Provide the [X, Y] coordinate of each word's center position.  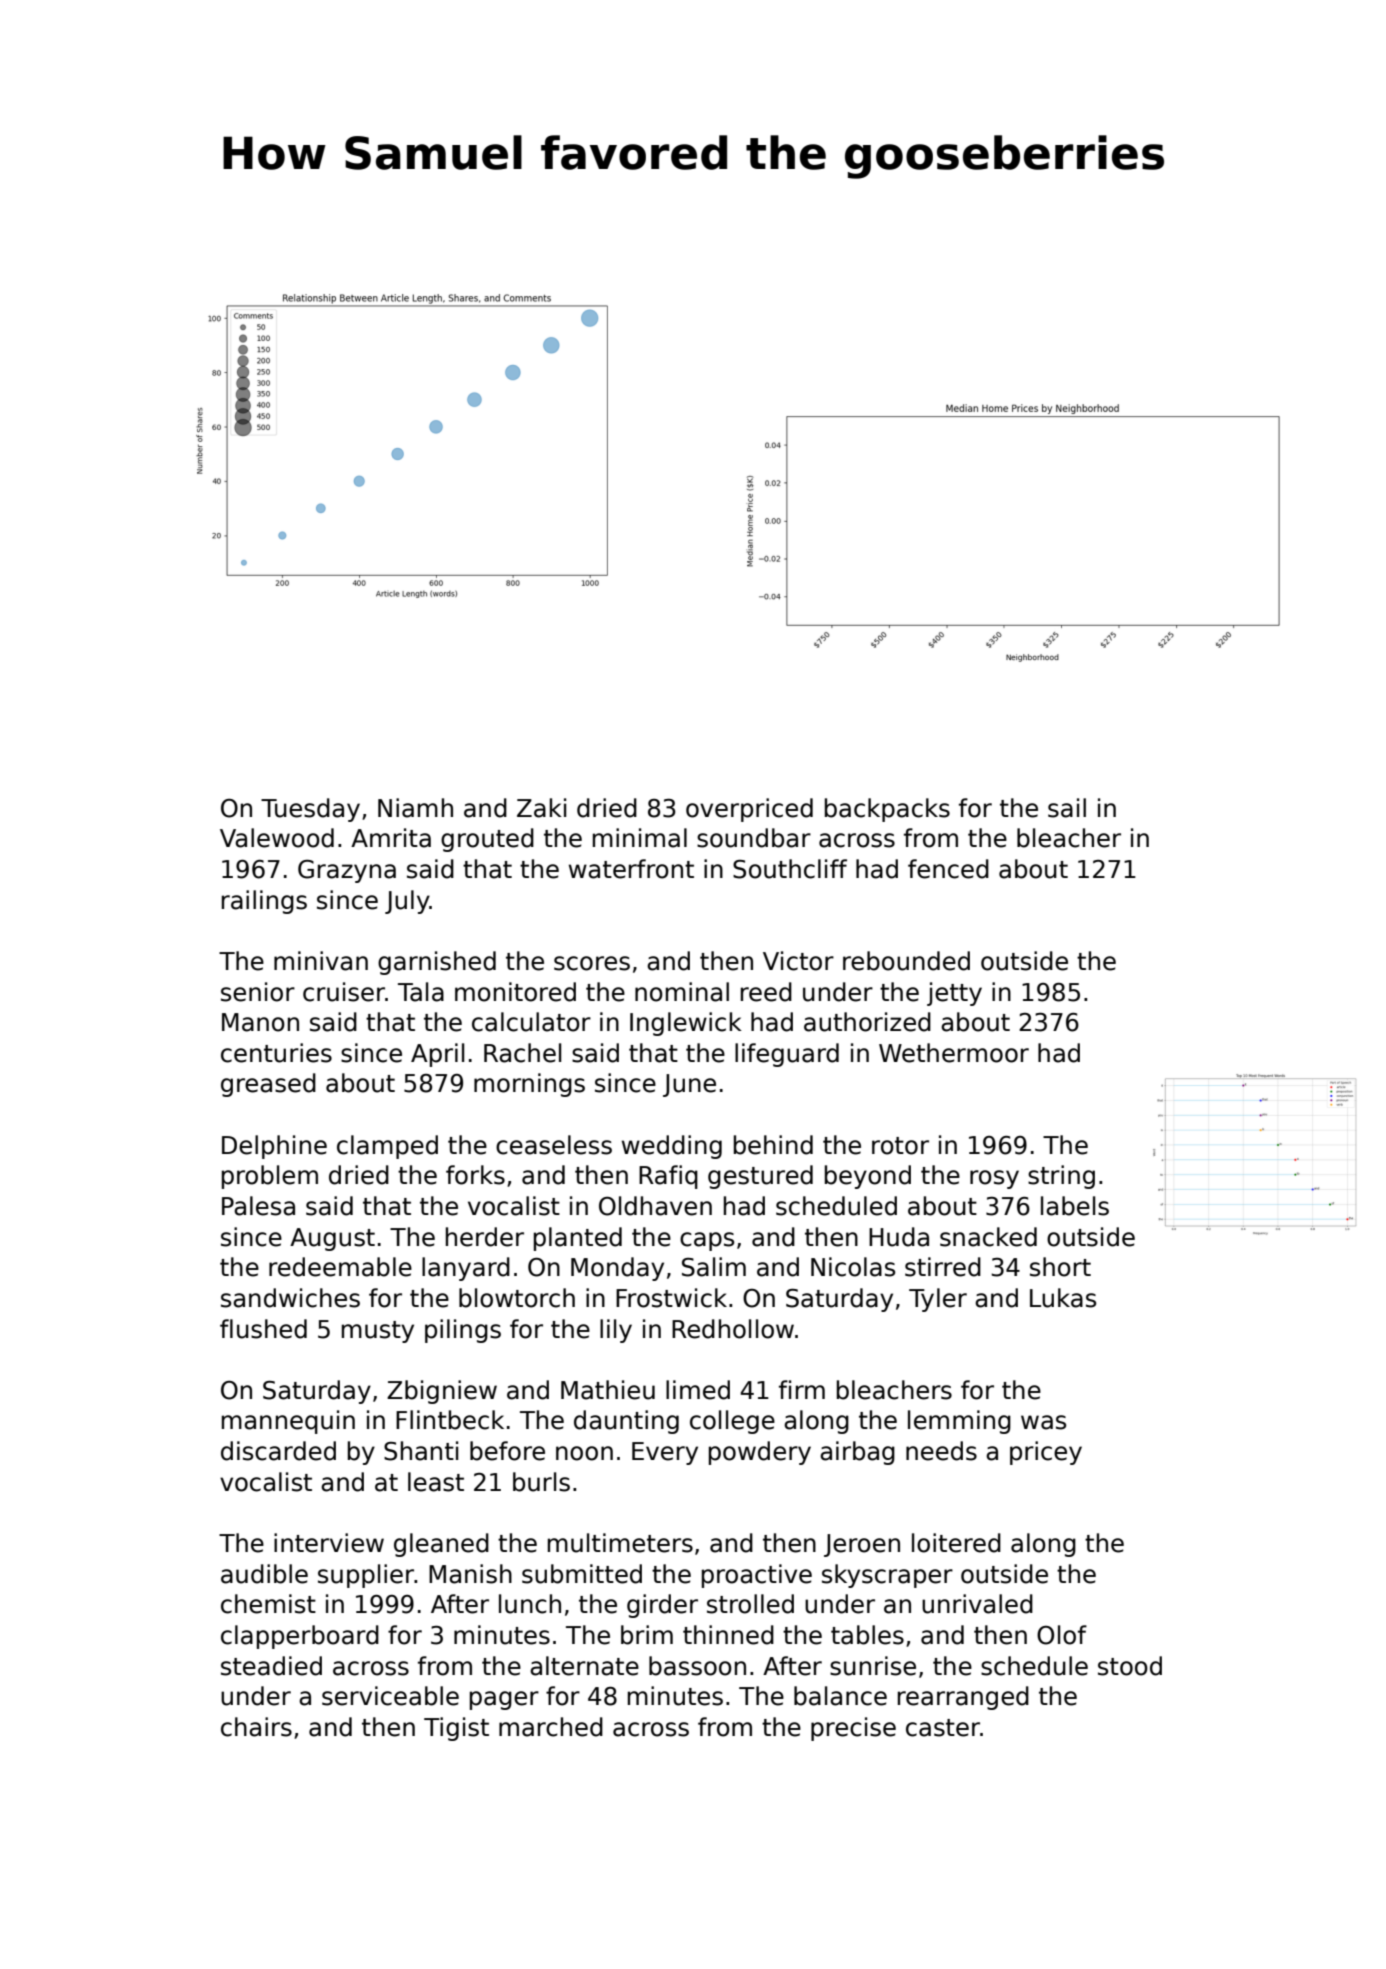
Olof [1062, 1635]
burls [541, 1482]
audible [264, 1574]
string [1061, 1177]
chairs [256, 1727]
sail [1067, 808]
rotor [900, 1146]
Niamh [415, 808]
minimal [640, 838]
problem [270, 1177]
